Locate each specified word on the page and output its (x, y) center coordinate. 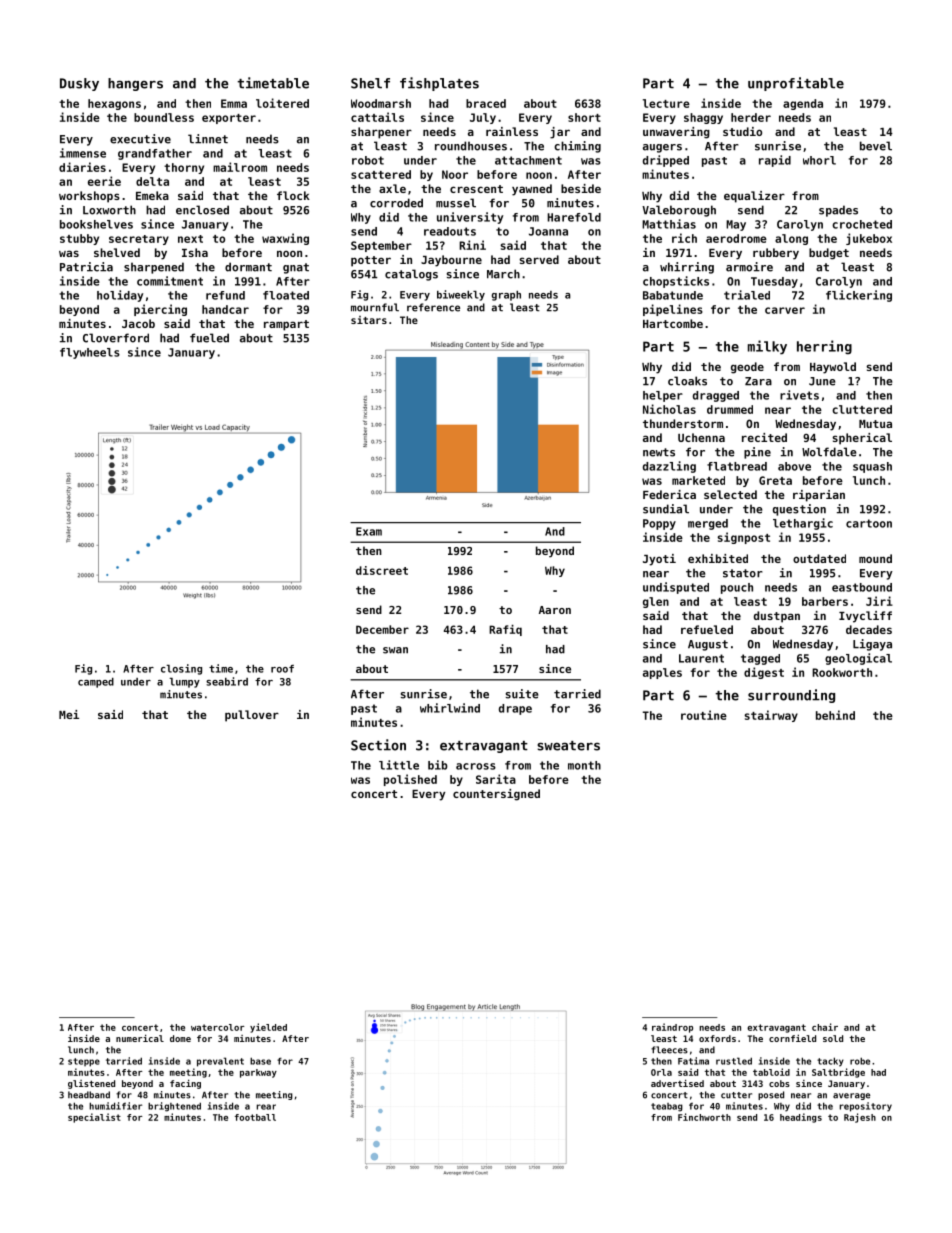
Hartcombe (673, 323)
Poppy (659, 524)
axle (392, 188)
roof (282, 669)
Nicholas (669, 409)
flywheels (90, 353)
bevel (876, 146)
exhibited (718, 558)
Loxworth (109, 210)
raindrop (672, 1028)
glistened (91, 1084)
